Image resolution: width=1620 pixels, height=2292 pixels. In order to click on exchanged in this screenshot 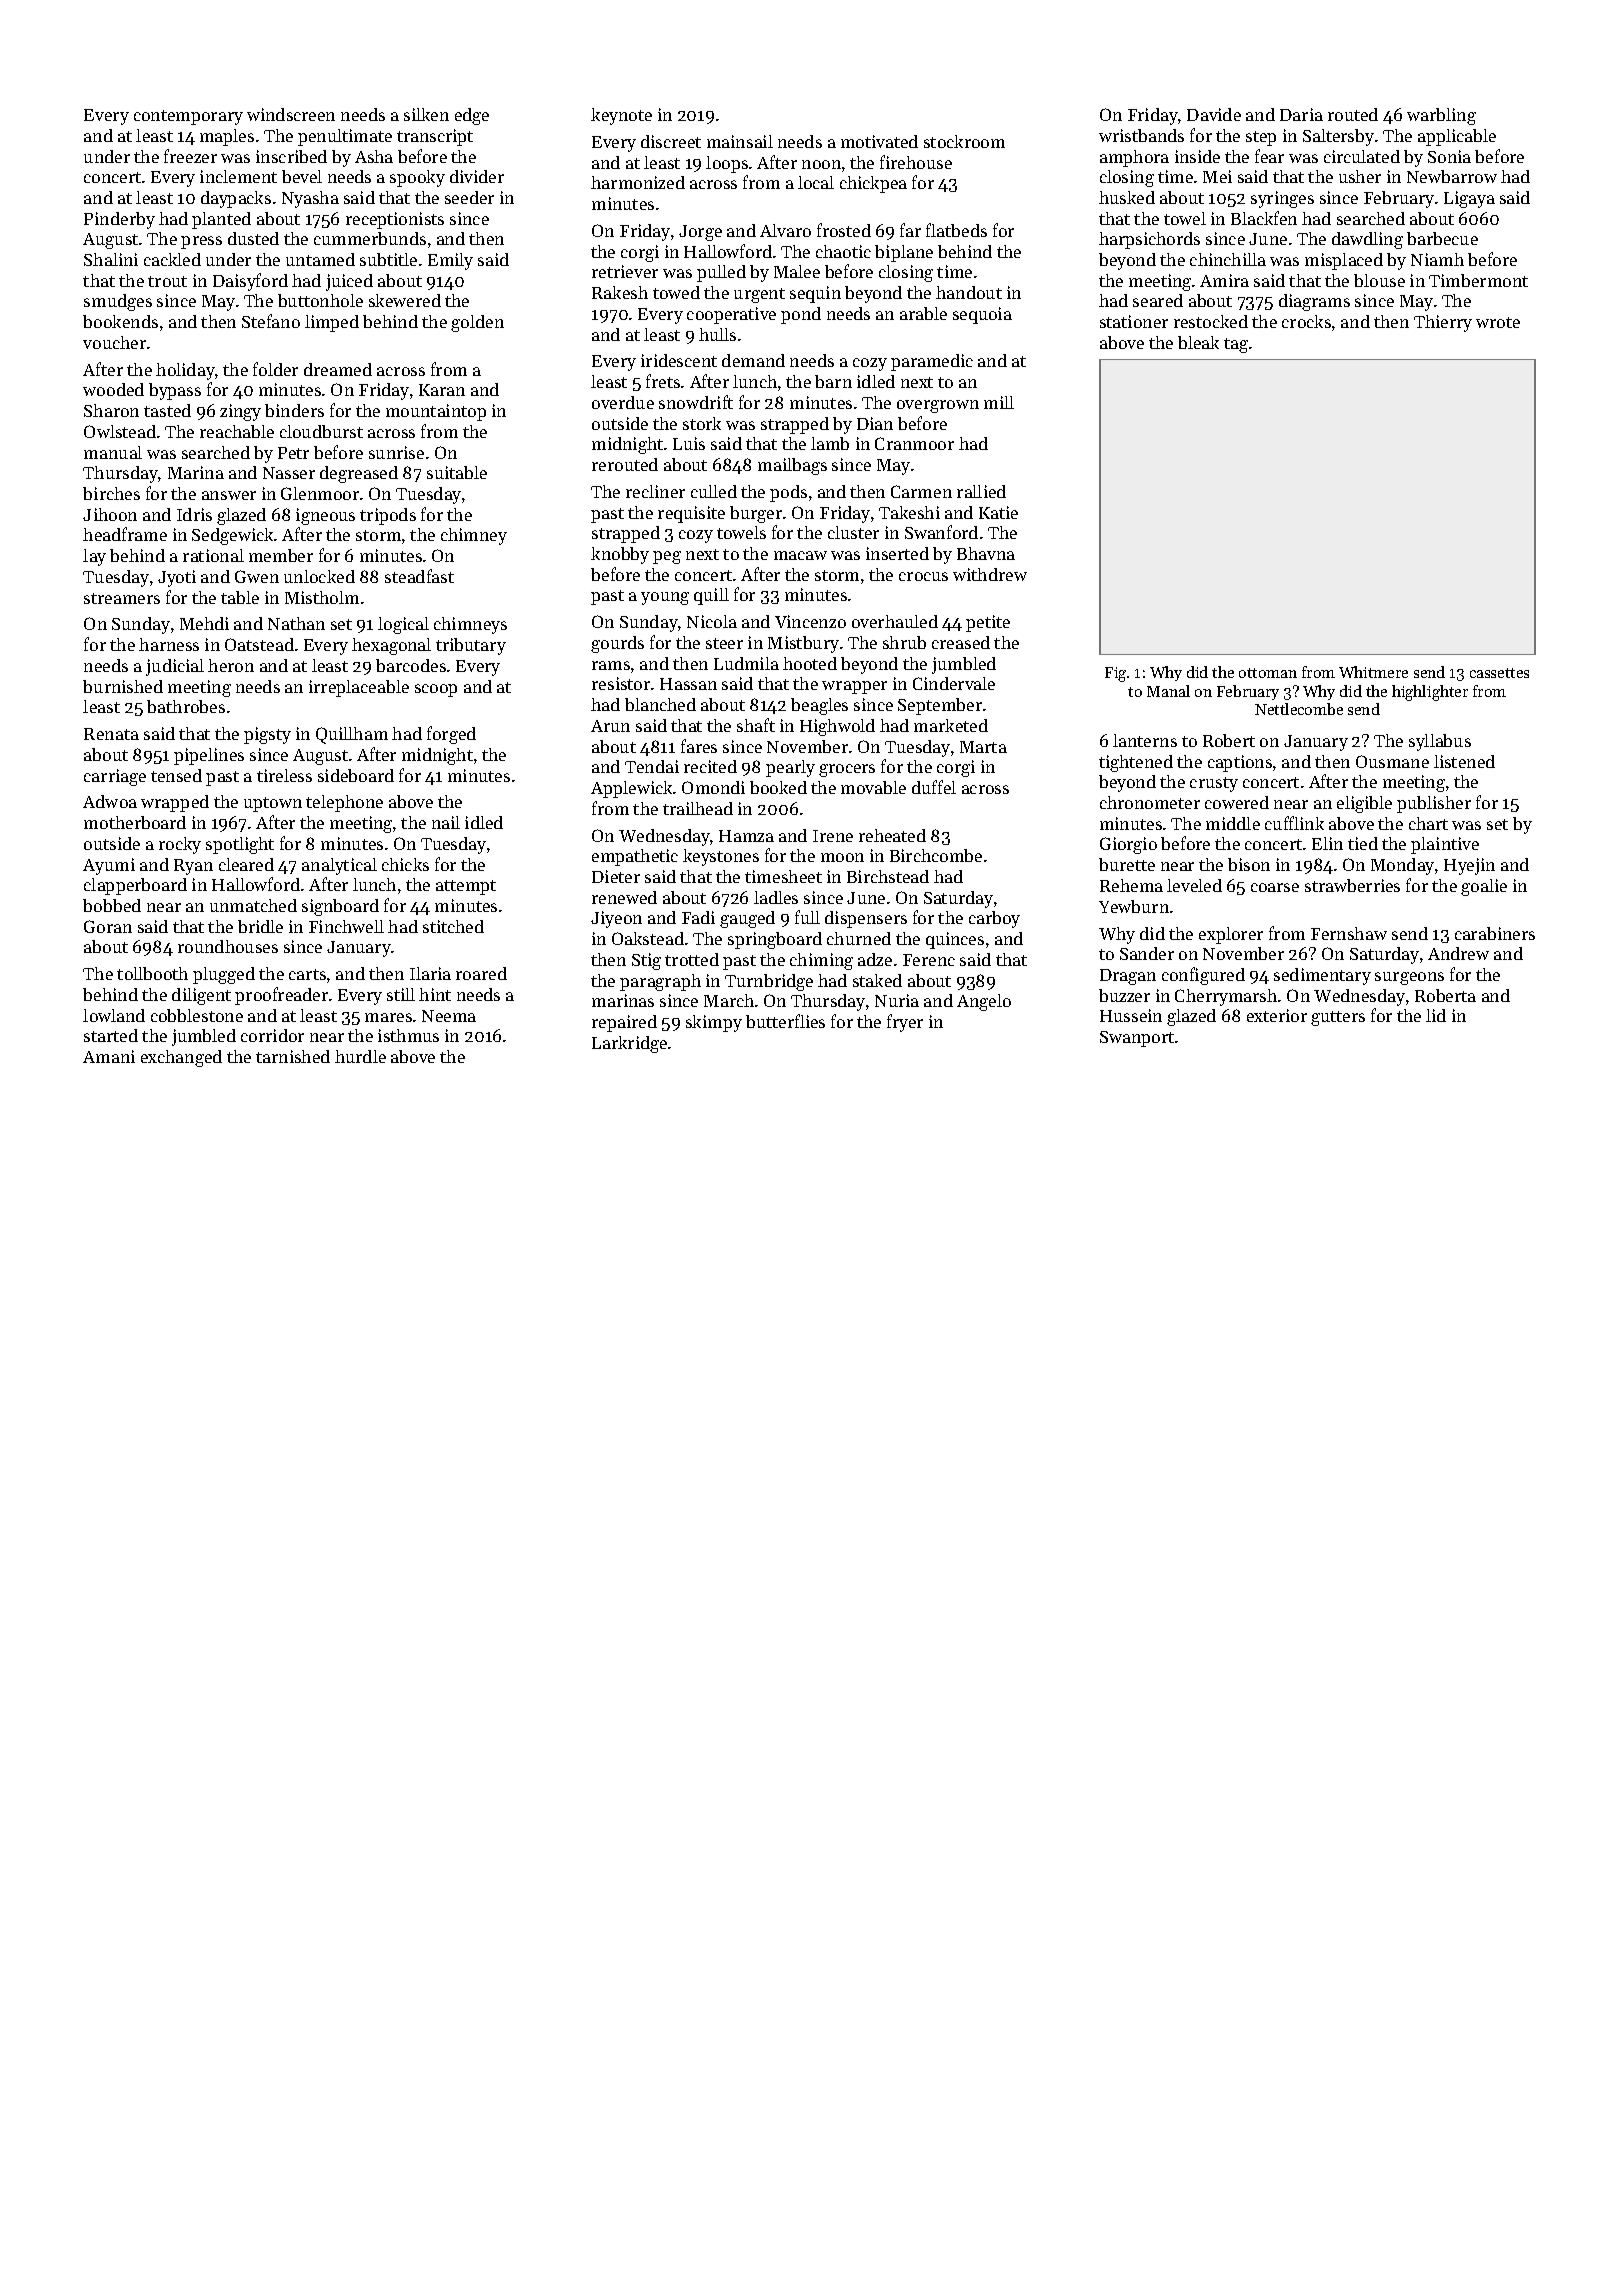, I will do `click(181, 1058)`.
